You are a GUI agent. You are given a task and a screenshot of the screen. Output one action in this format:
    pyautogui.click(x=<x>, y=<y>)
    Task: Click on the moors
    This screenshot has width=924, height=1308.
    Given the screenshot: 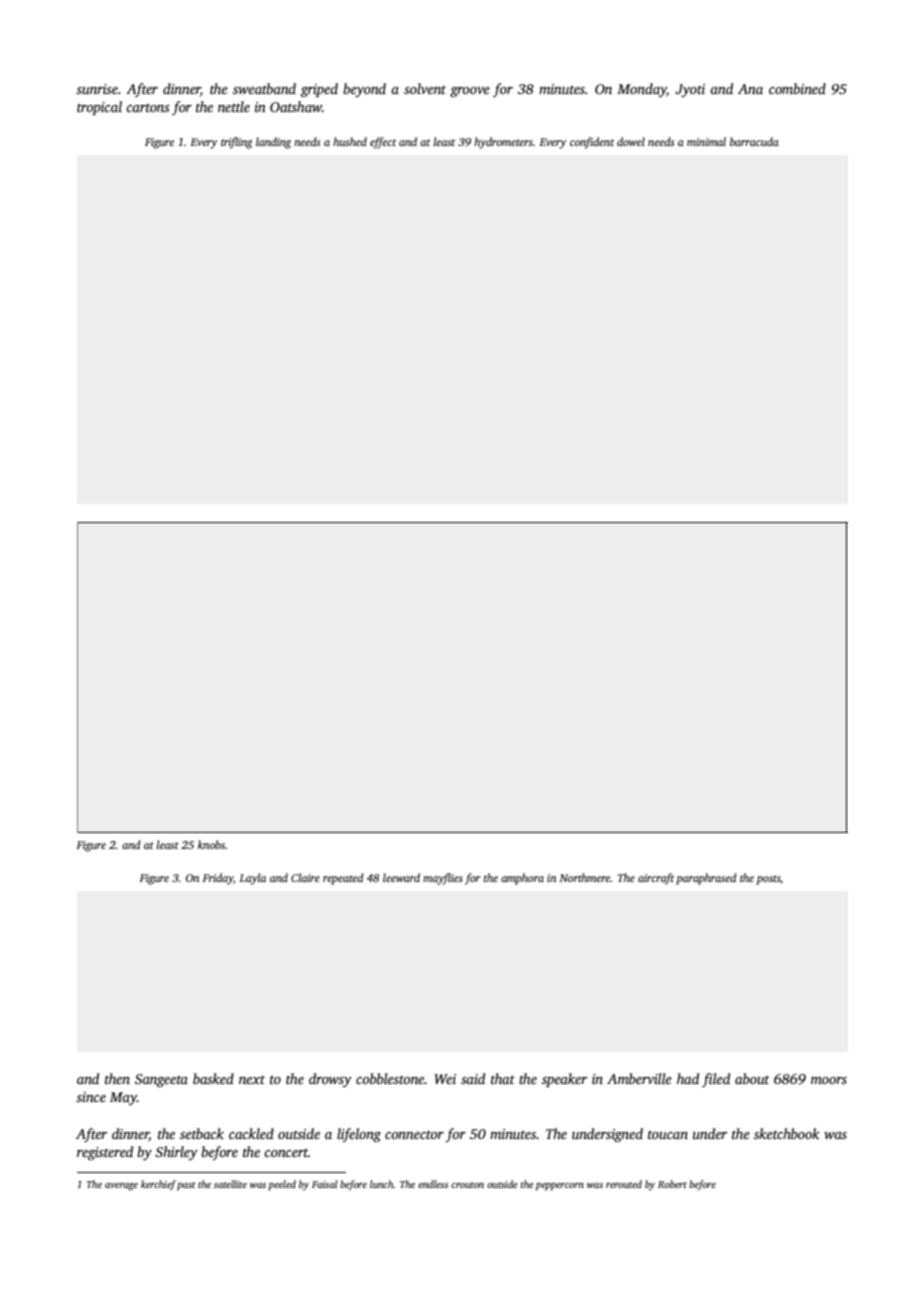 What is the action you would take?
    pyautogui.click(x=829, y=1080)
